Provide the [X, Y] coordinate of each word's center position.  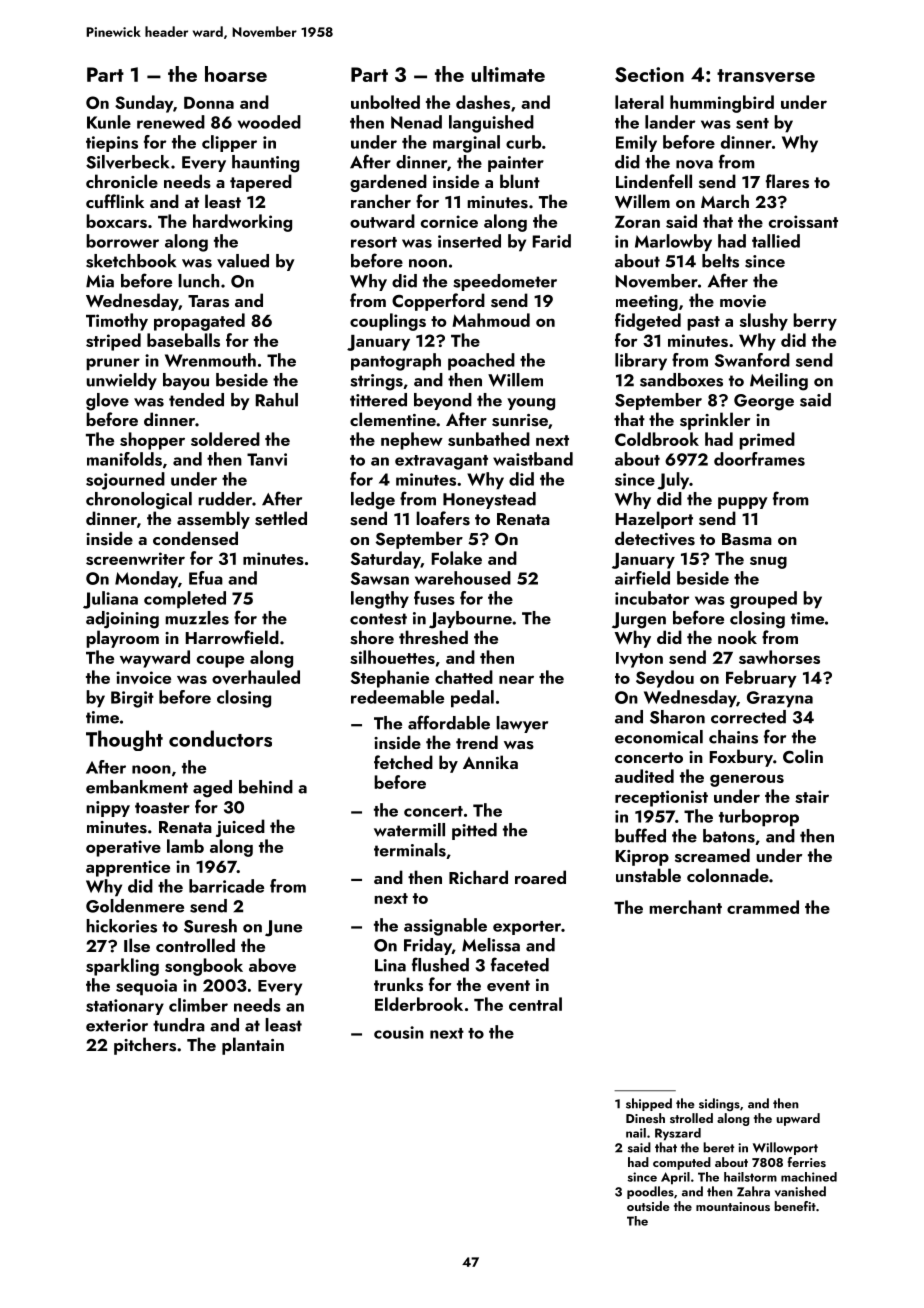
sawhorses [779, 657]
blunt [520, 181]
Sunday [144, 104]
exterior [117, 1025]
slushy [764, 322]
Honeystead [489, 500]
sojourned [125, 481]
